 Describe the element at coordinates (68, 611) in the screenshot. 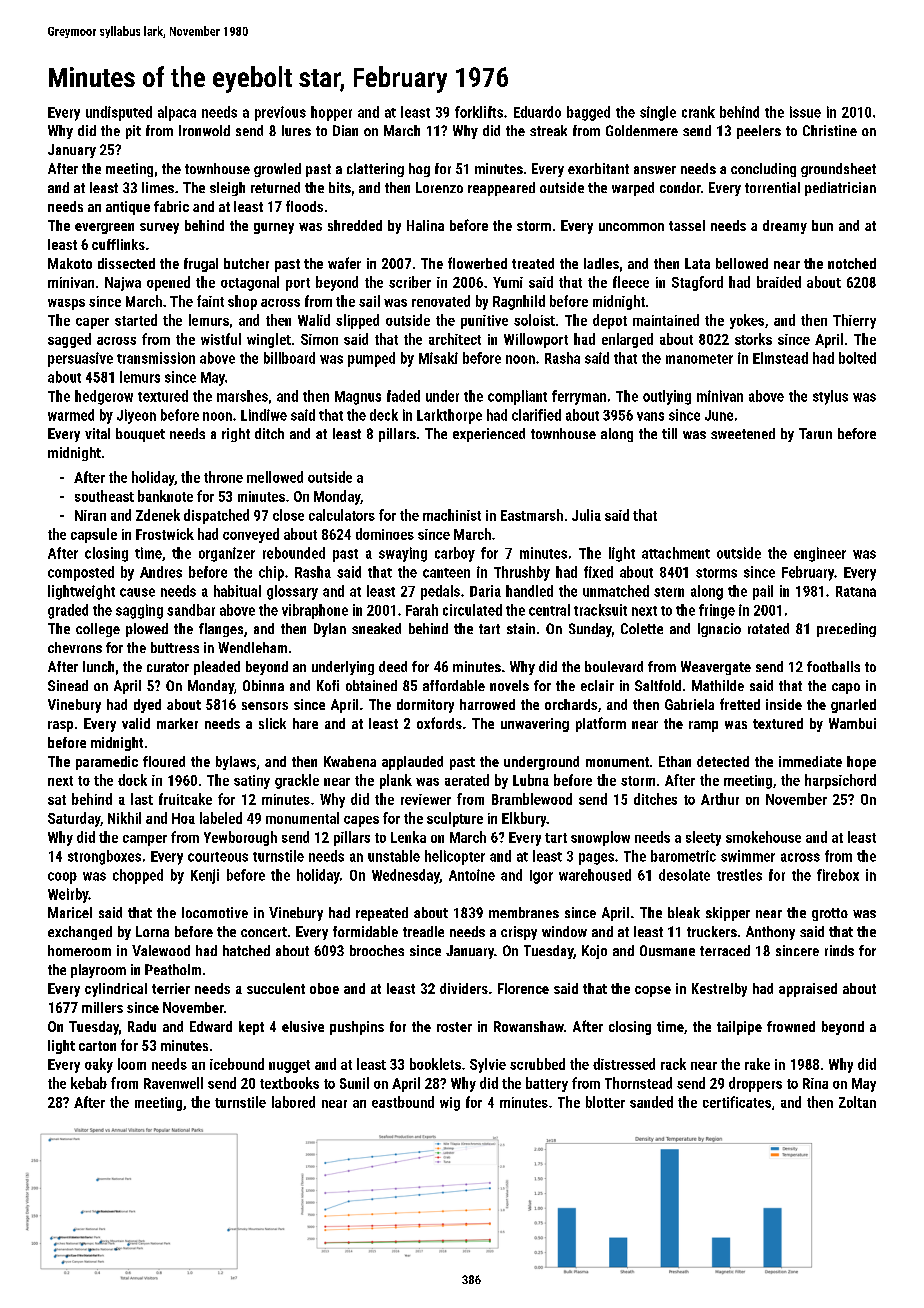

I see `graded` at that location.
